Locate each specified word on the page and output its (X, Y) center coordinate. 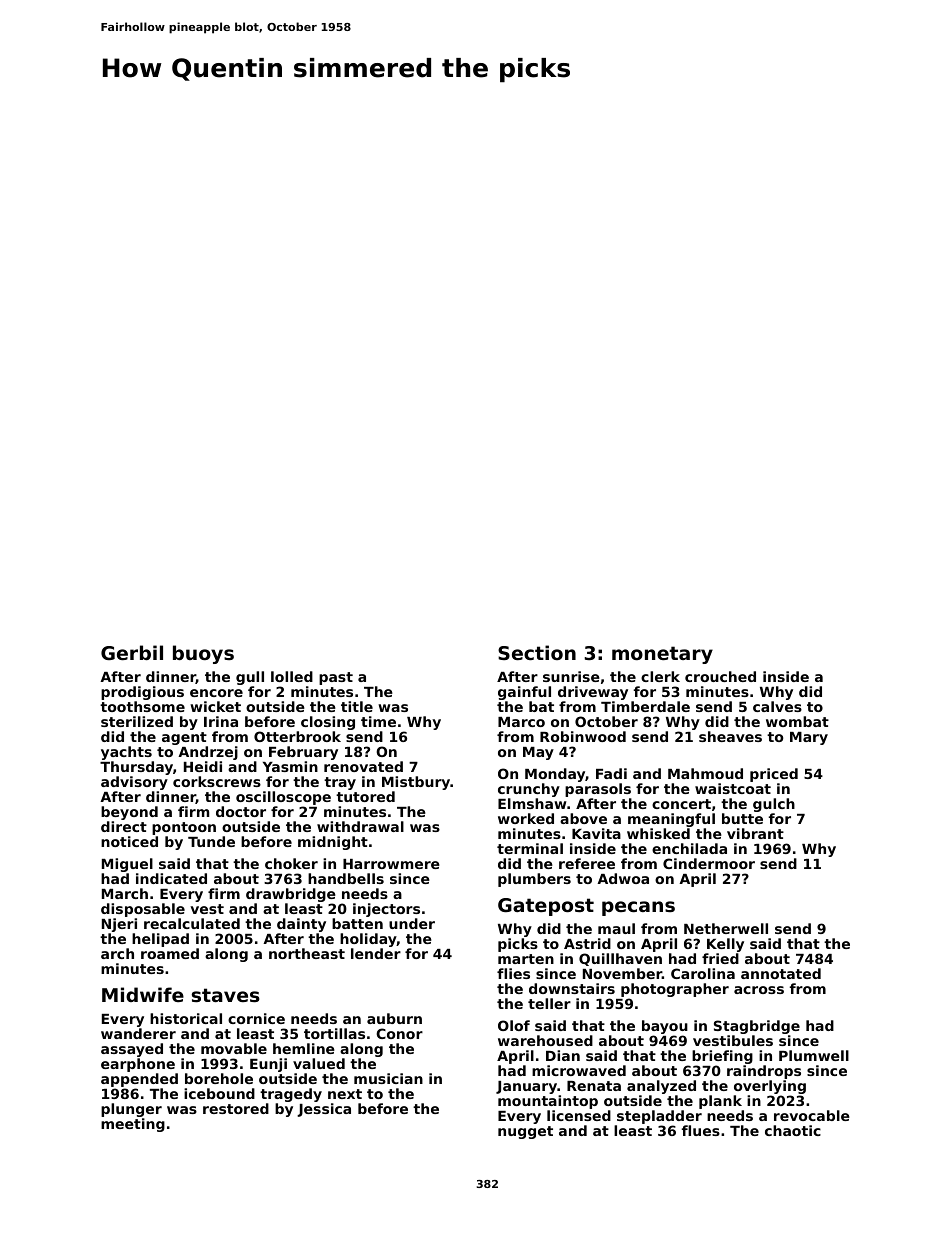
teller (549, 1003)
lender (376, 954)
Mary (809, 738)
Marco (521, 722)
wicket (215, 706)
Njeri (119, 926)
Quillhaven (620, 959)
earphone (138, 1065)
